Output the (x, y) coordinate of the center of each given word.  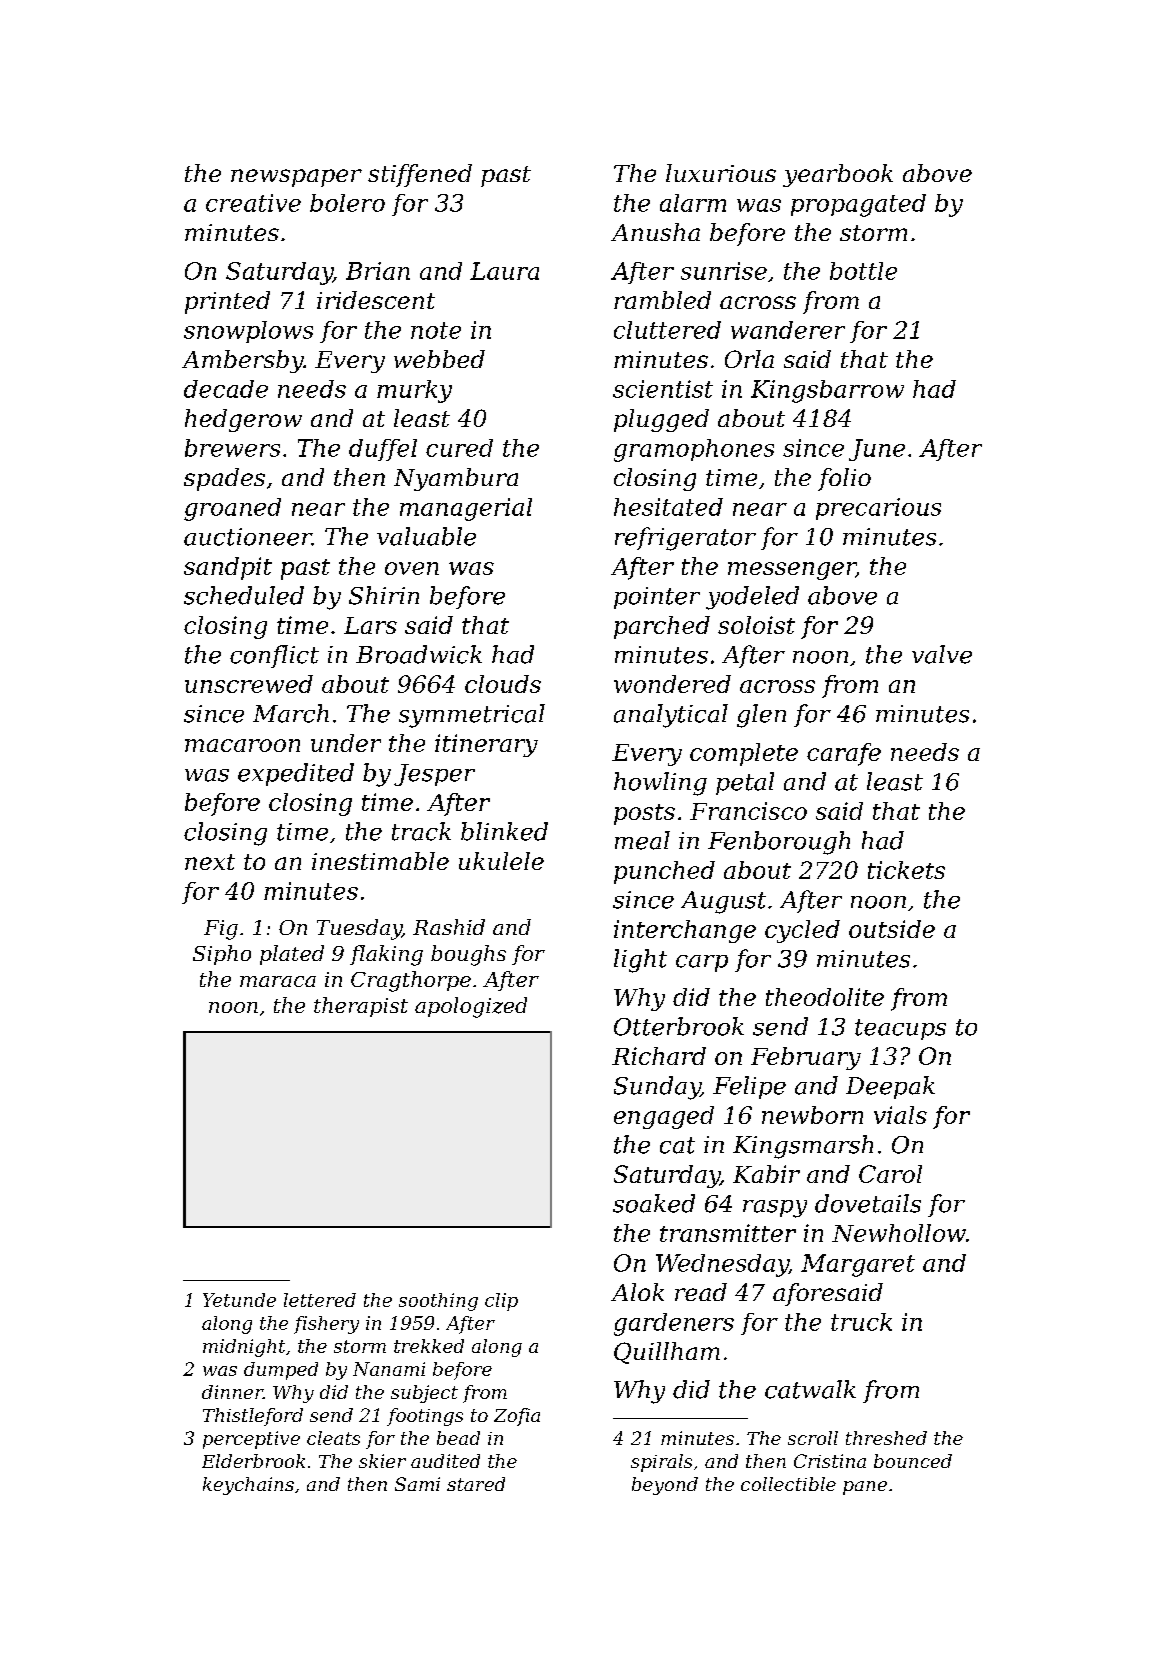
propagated (858, 205)
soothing (438, 1302)
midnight (244, 1348)
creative (253, 203)
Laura (504, 271)
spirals (661, 1463)
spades (224, 479)
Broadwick (419, 654)
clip (501, 1302)
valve (942, 654)
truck (861, 1322)
